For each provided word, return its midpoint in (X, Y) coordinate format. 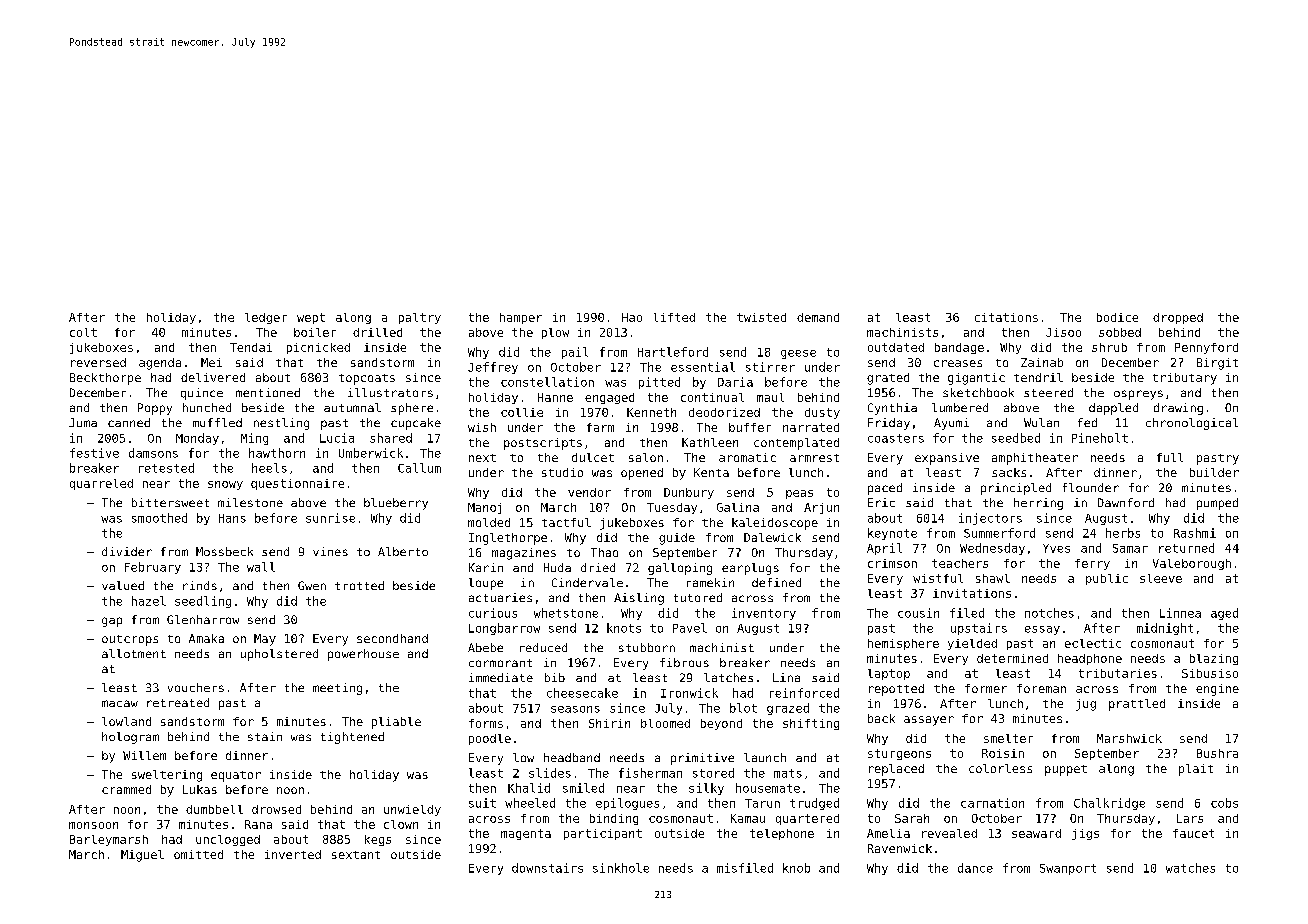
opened (642, 474)
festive (94, 453)
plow (555, 333)
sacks (1009, 472)
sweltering (167, 776)
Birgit (1217, 364)
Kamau (748, 818)
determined (1012, 658)
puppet (1066, 770)
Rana (258, 824)
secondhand (392, 638)
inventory (764, 614)
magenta (526, 834)
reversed (98, 362)
